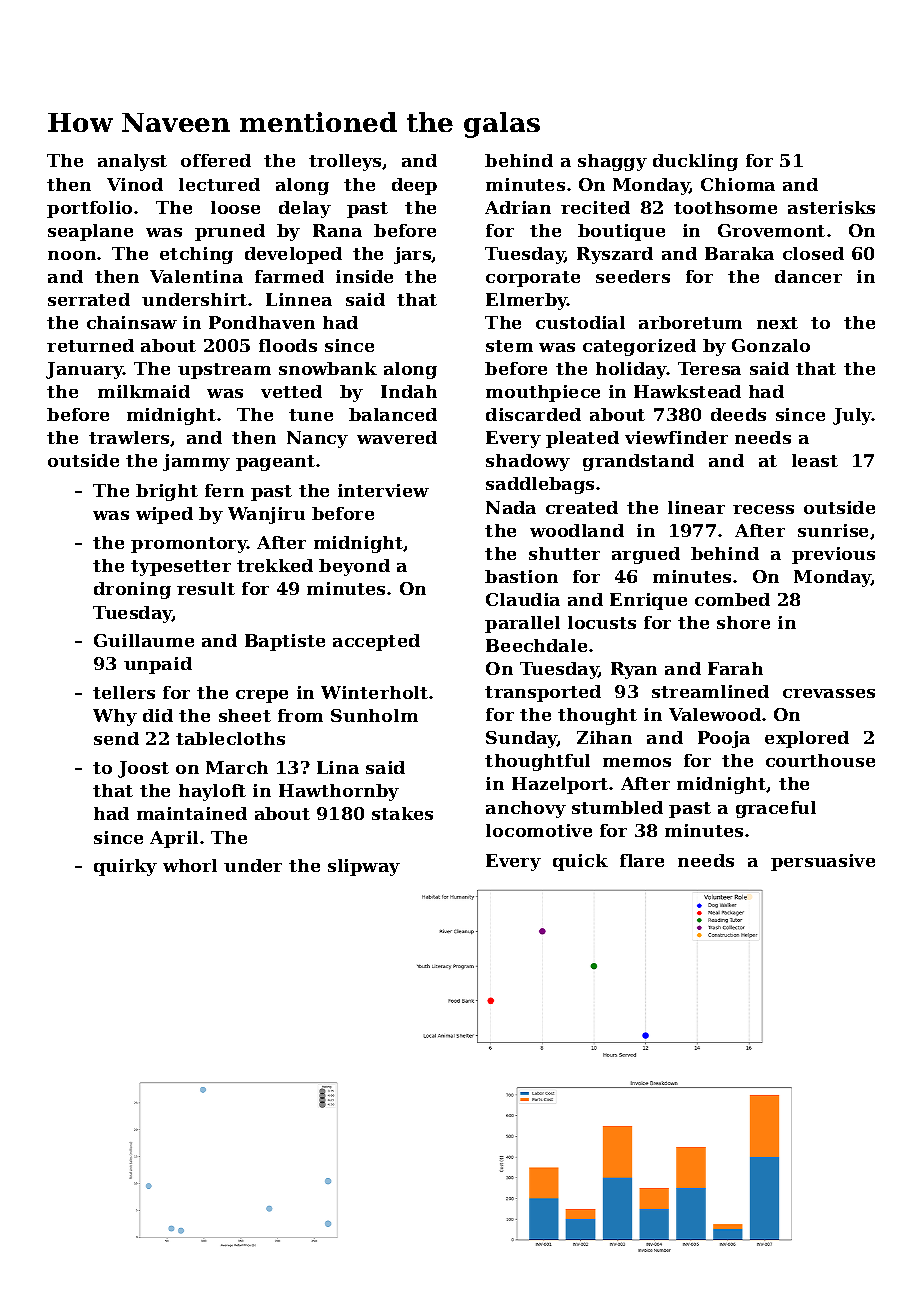 The width and height of the screenshot is (924, 1314). What do you see at coordinates (646, 555) in the screenshot?
I see `argued` at bounding box center [646, 555].
